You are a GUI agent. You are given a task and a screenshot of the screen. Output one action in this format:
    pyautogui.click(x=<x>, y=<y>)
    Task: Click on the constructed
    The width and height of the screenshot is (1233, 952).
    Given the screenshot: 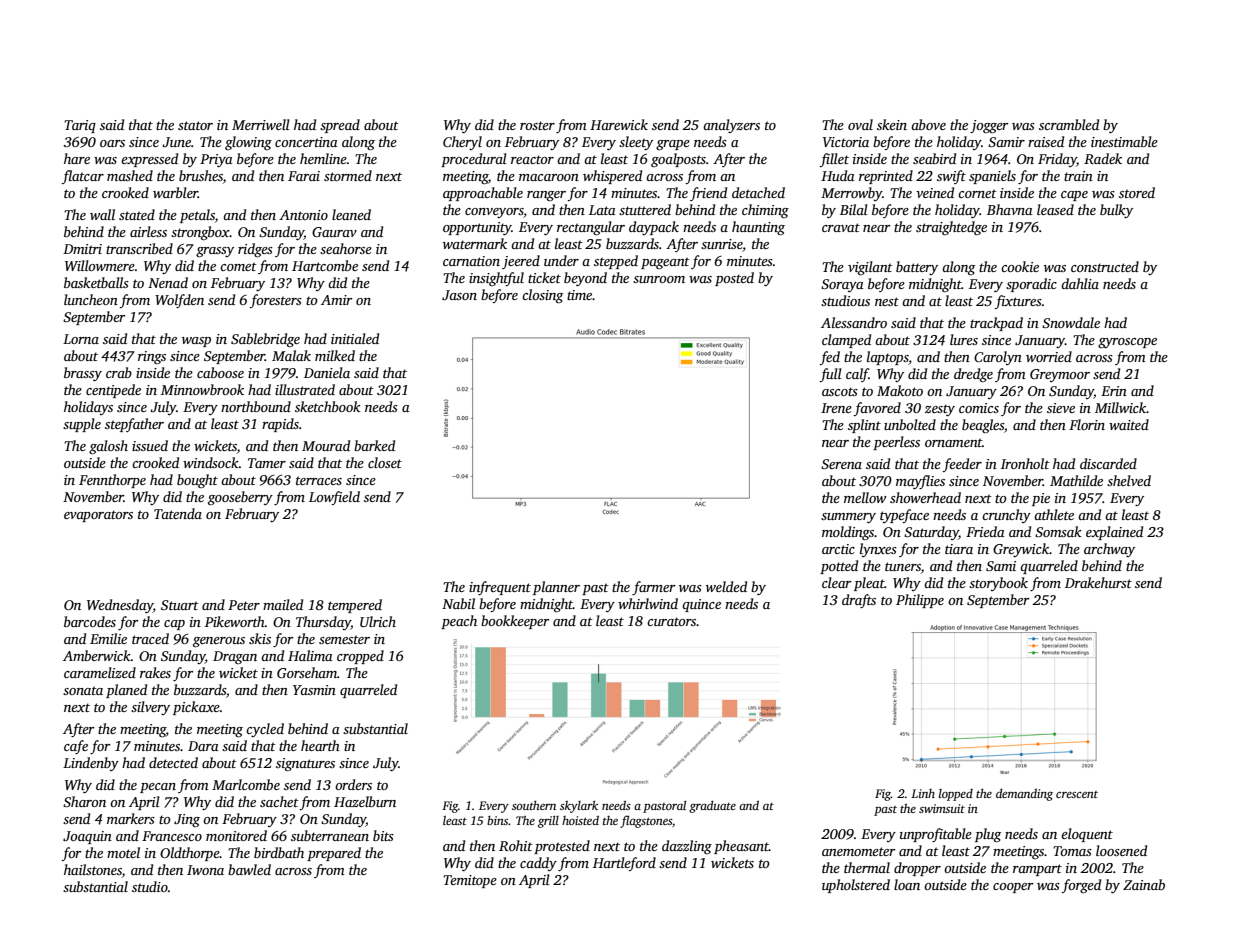 What is the action you would take?
    pyautogui.click(x=1105, y=266)
